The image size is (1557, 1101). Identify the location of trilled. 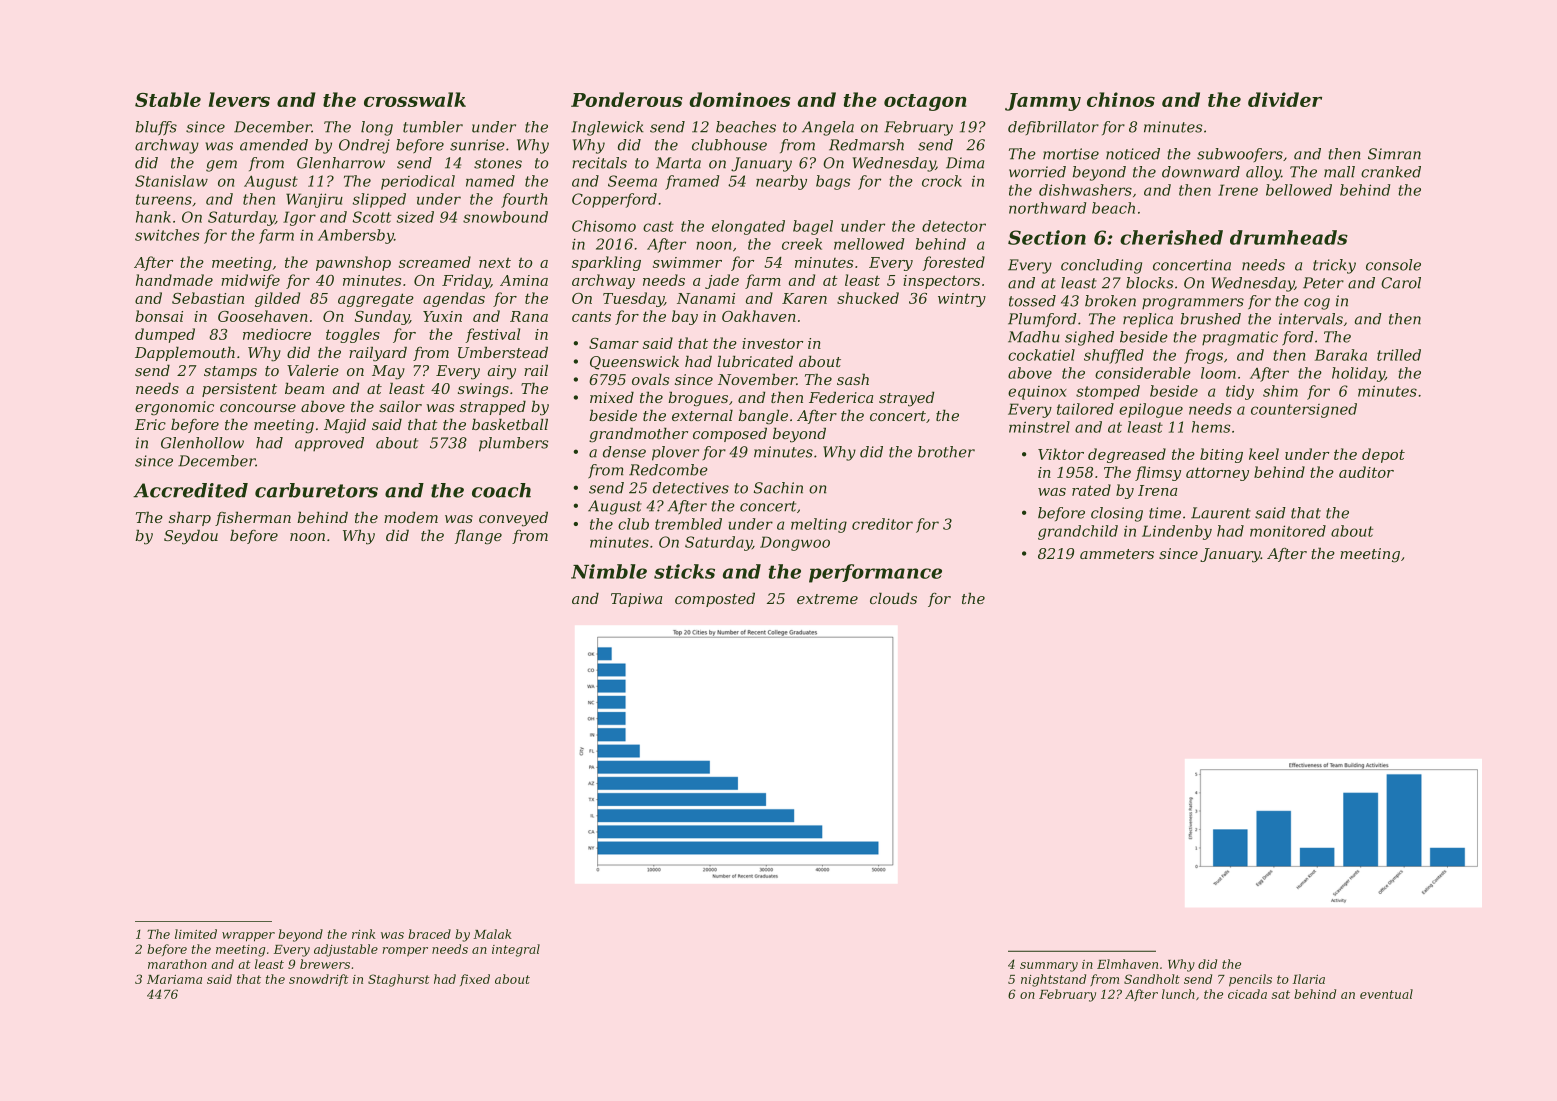
(1399, 355).
